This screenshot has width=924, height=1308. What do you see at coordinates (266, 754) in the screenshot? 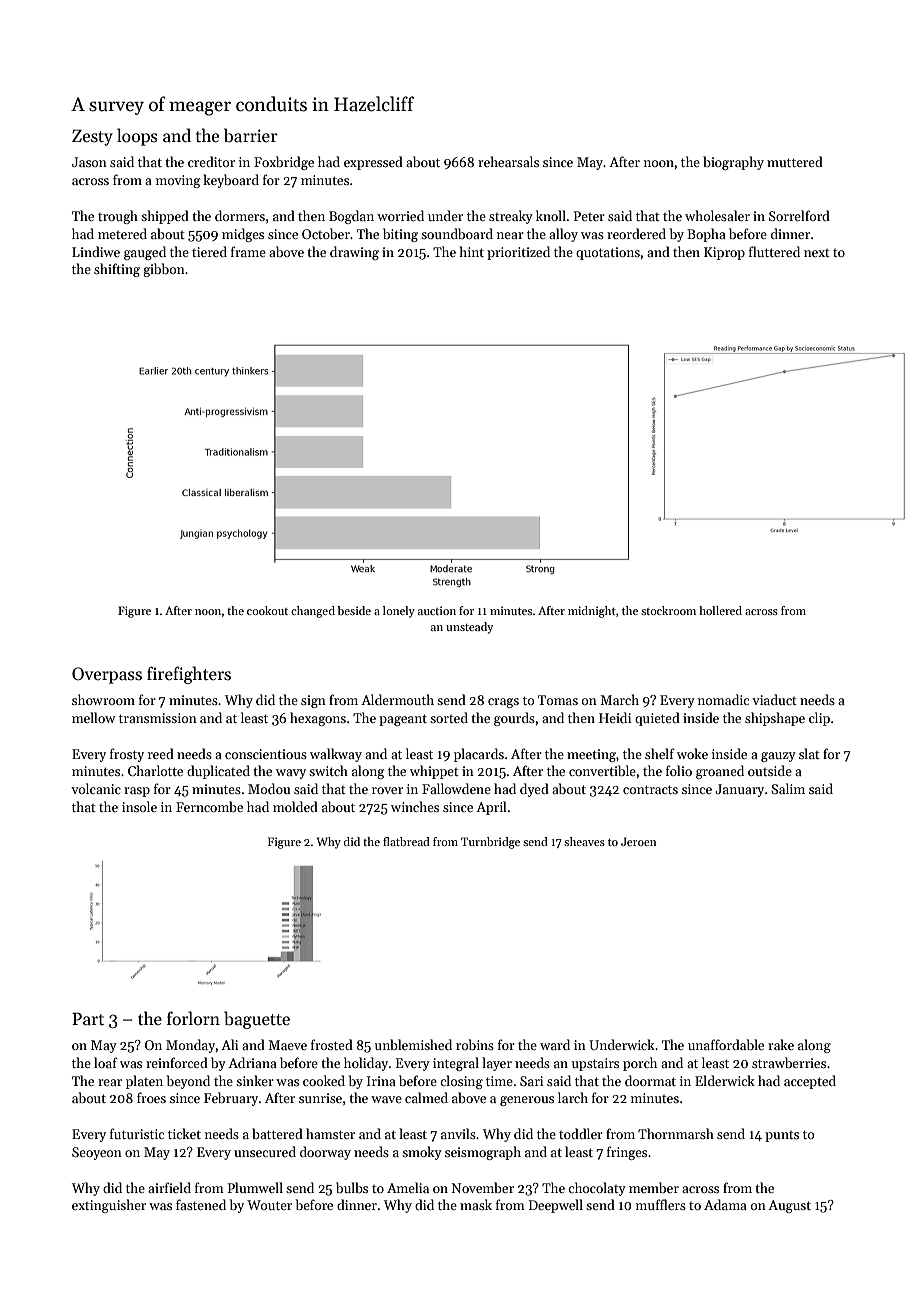
I see `conscientious` at bounding box center [266, 754].
